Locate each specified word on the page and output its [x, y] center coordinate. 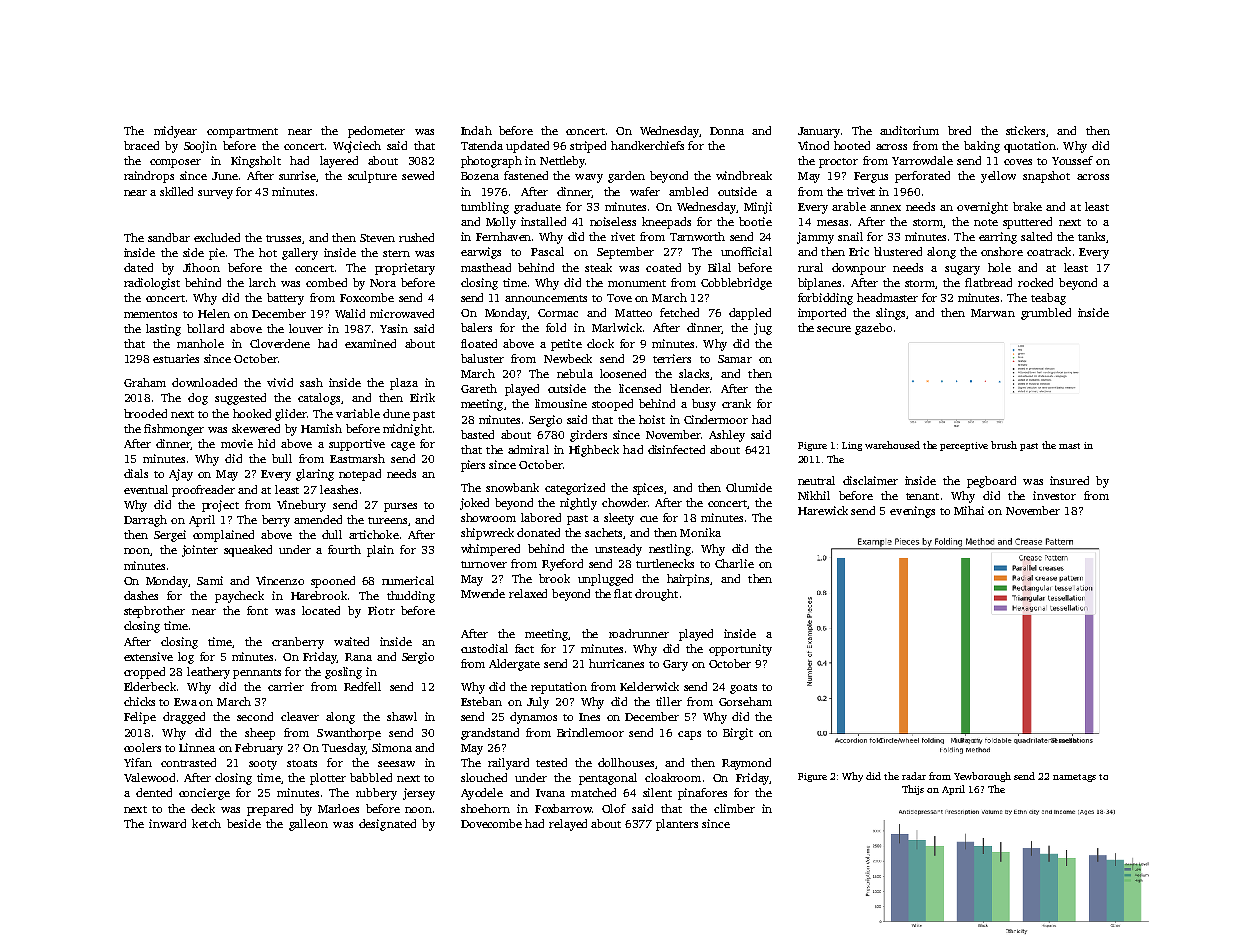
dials [136, 473]
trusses [283, 238]
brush [1004, 445]
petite [566, 345]
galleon [308, 825]
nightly [578, 504]
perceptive [964, 446]
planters [677, 825]
